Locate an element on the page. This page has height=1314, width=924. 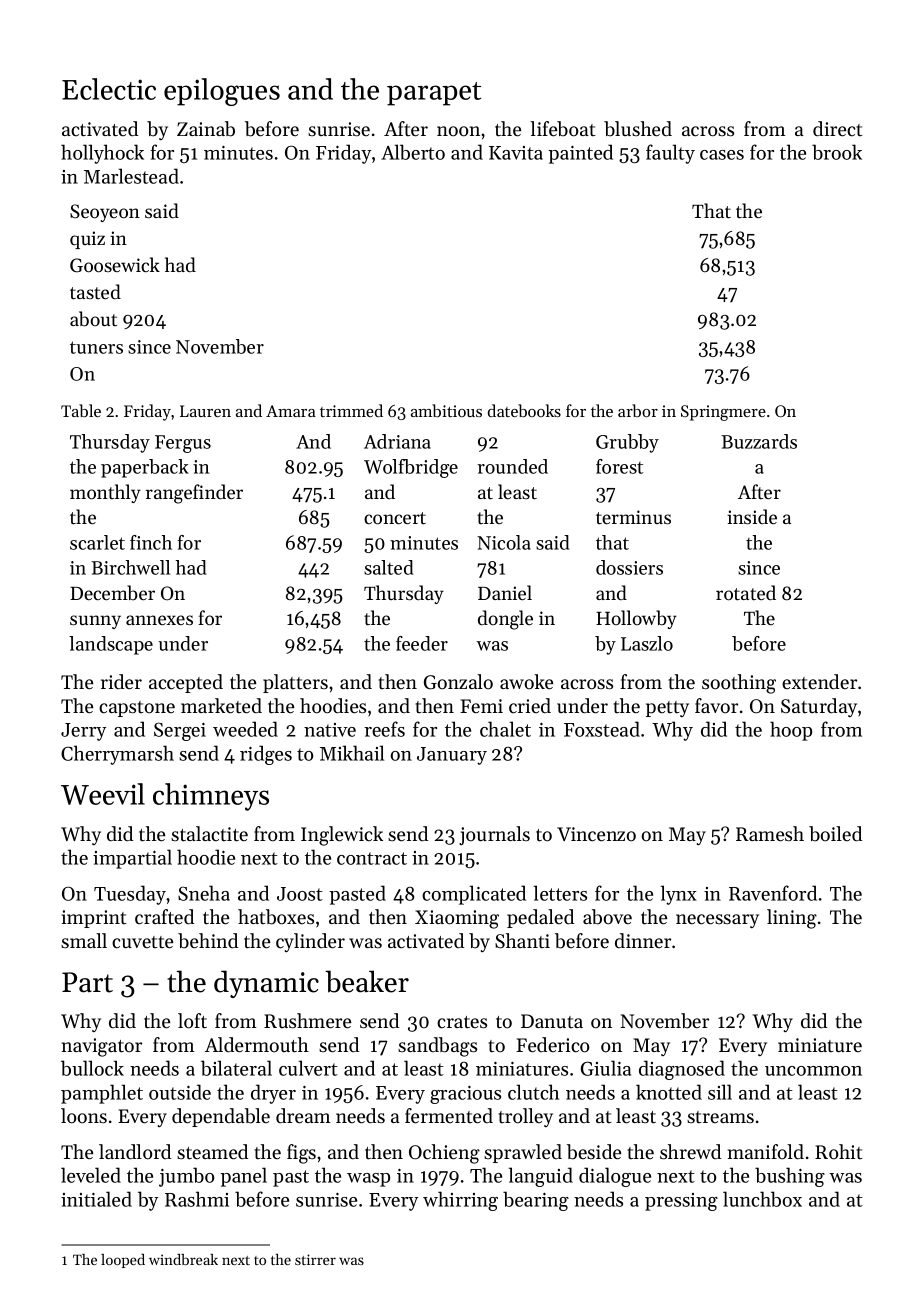
chalet is located at coordinates (505, 729).
